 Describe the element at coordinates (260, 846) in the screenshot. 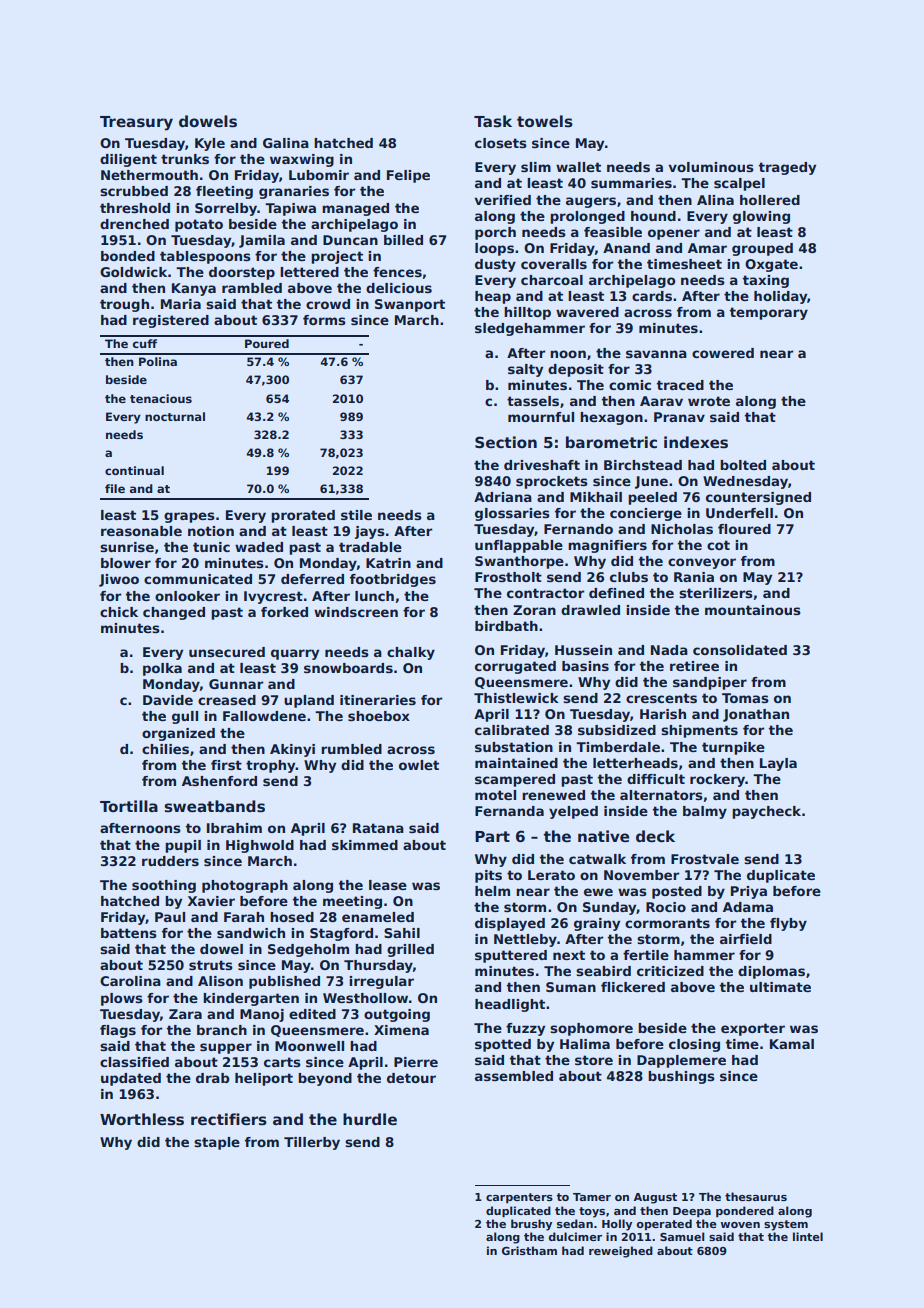

I see `Highwold` at that location.
